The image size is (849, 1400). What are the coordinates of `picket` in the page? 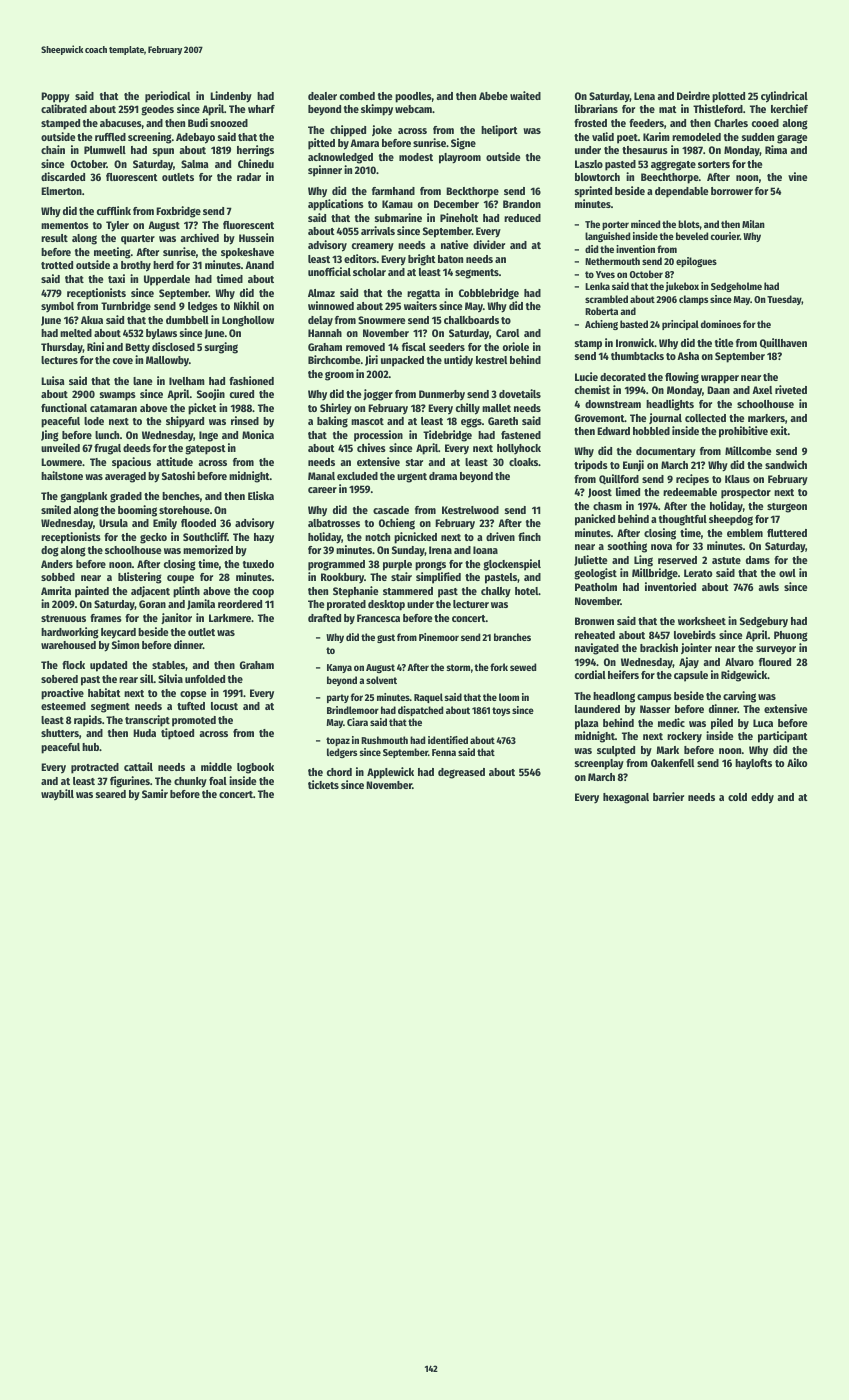 It's located at (202, 409).
